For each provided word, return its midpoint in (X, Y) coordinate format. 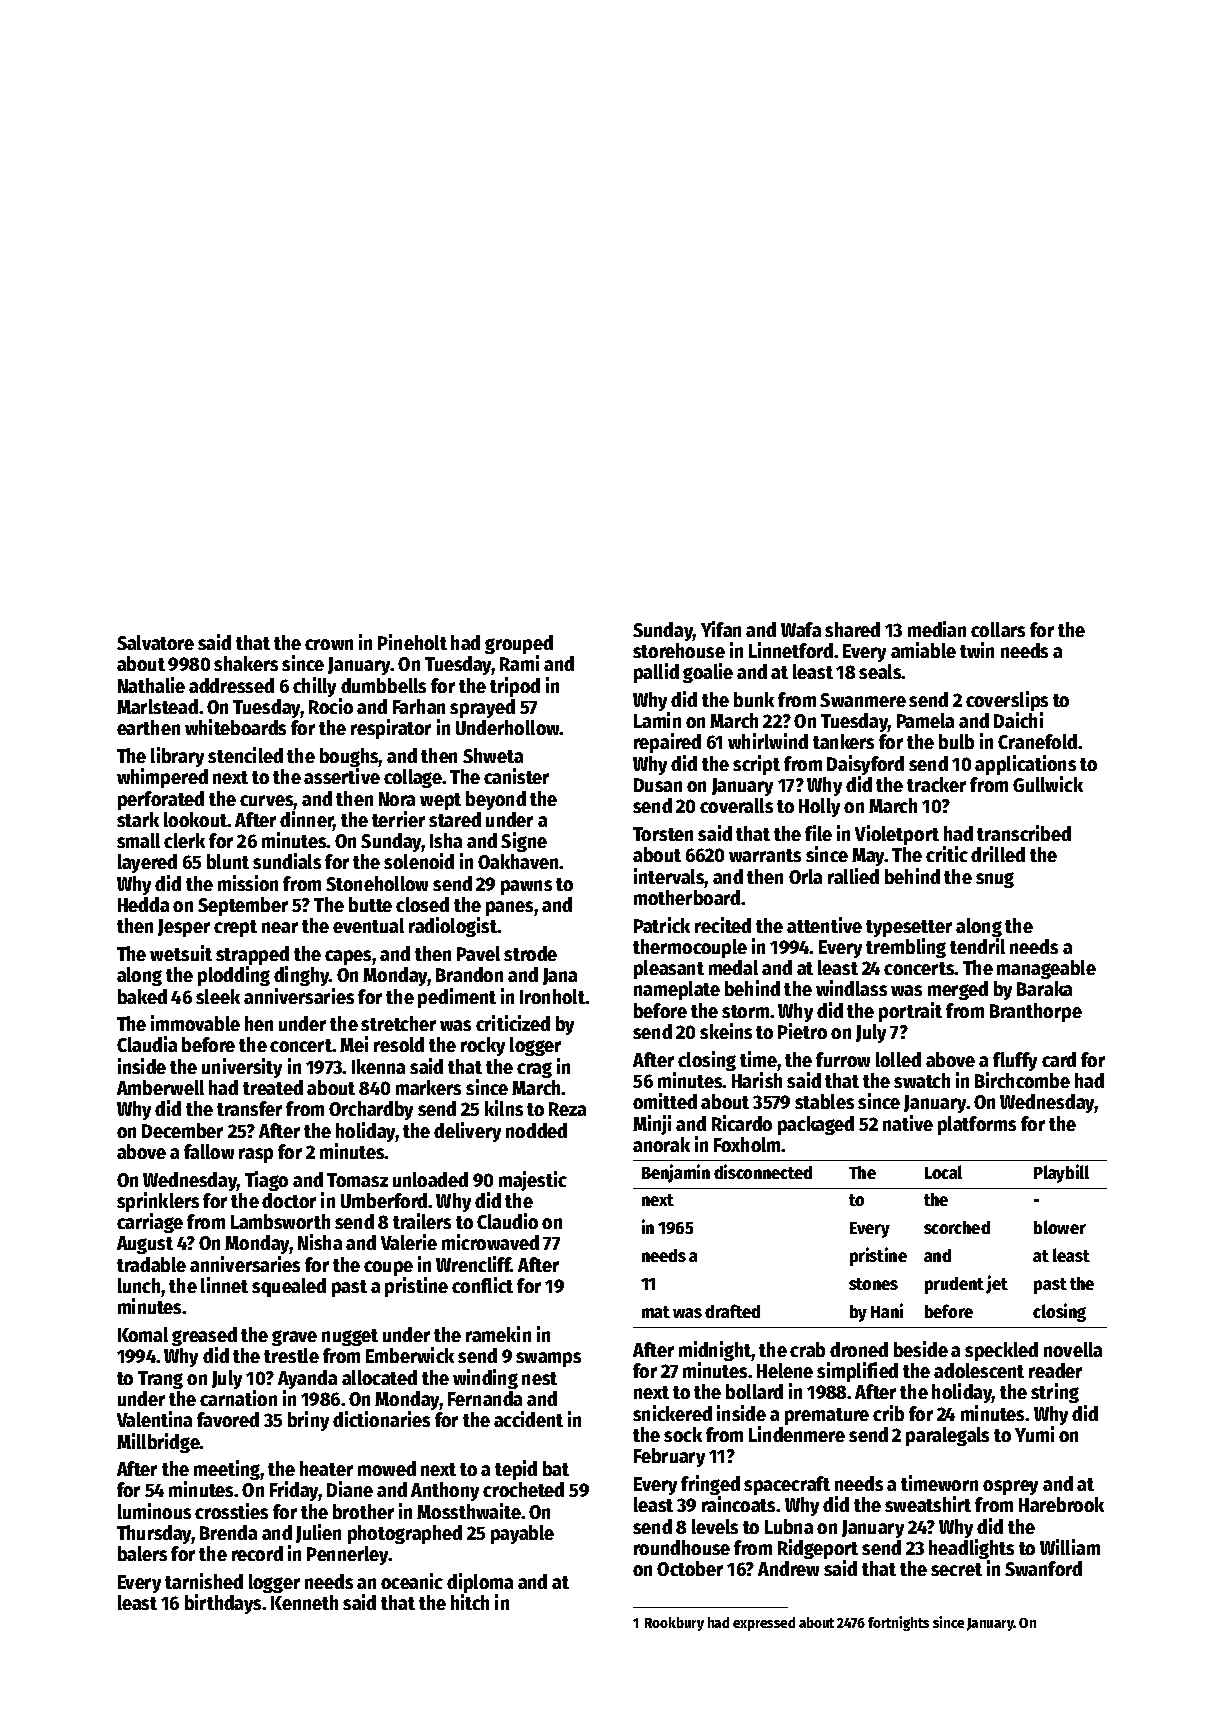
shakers (246, 663)
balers (142, 1553)
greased (204, 1336)
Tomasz (357, 1180)
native (908, 1123)
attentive (824, 925)
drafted (732, 1311)
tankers (843, 741)
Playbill (1061, 1173)
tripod (515, 687)
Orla (805, 876)
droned (859, 1349)
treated (273, 1087)
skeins (726, 1031)
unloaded (430, 1179)
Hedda (143, 904)
